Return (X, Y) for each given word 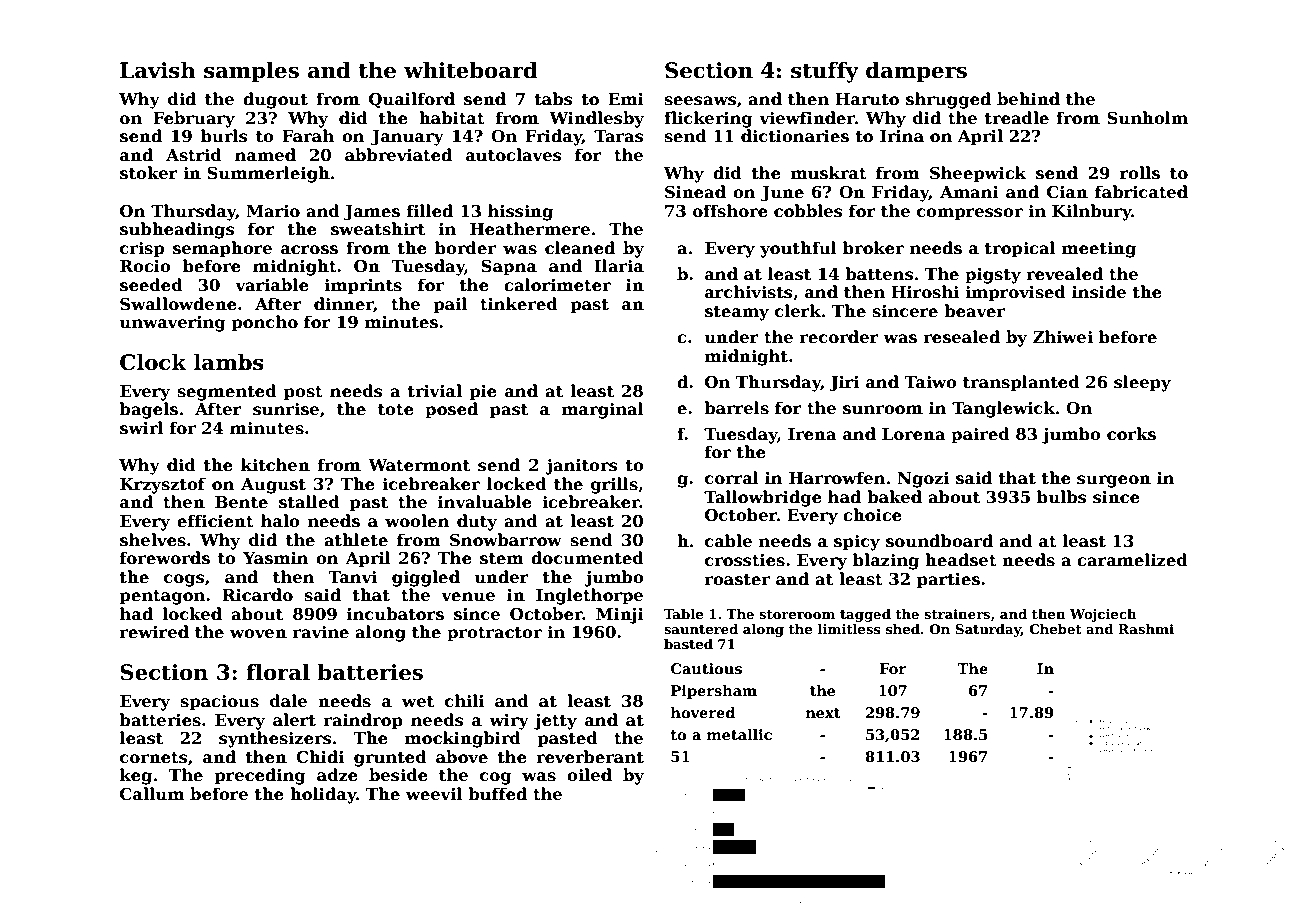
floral (278, 672)
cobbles (808, 211)
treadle (1017, 118)
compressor (970, 214)
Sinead (695, 191)
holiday (323, 795)
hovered (703, 712)
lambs (229, 362)
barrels (736, 408)
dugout (275, 100)
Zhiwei (1063, 337)
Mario (273, 211)
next (823, 713)
